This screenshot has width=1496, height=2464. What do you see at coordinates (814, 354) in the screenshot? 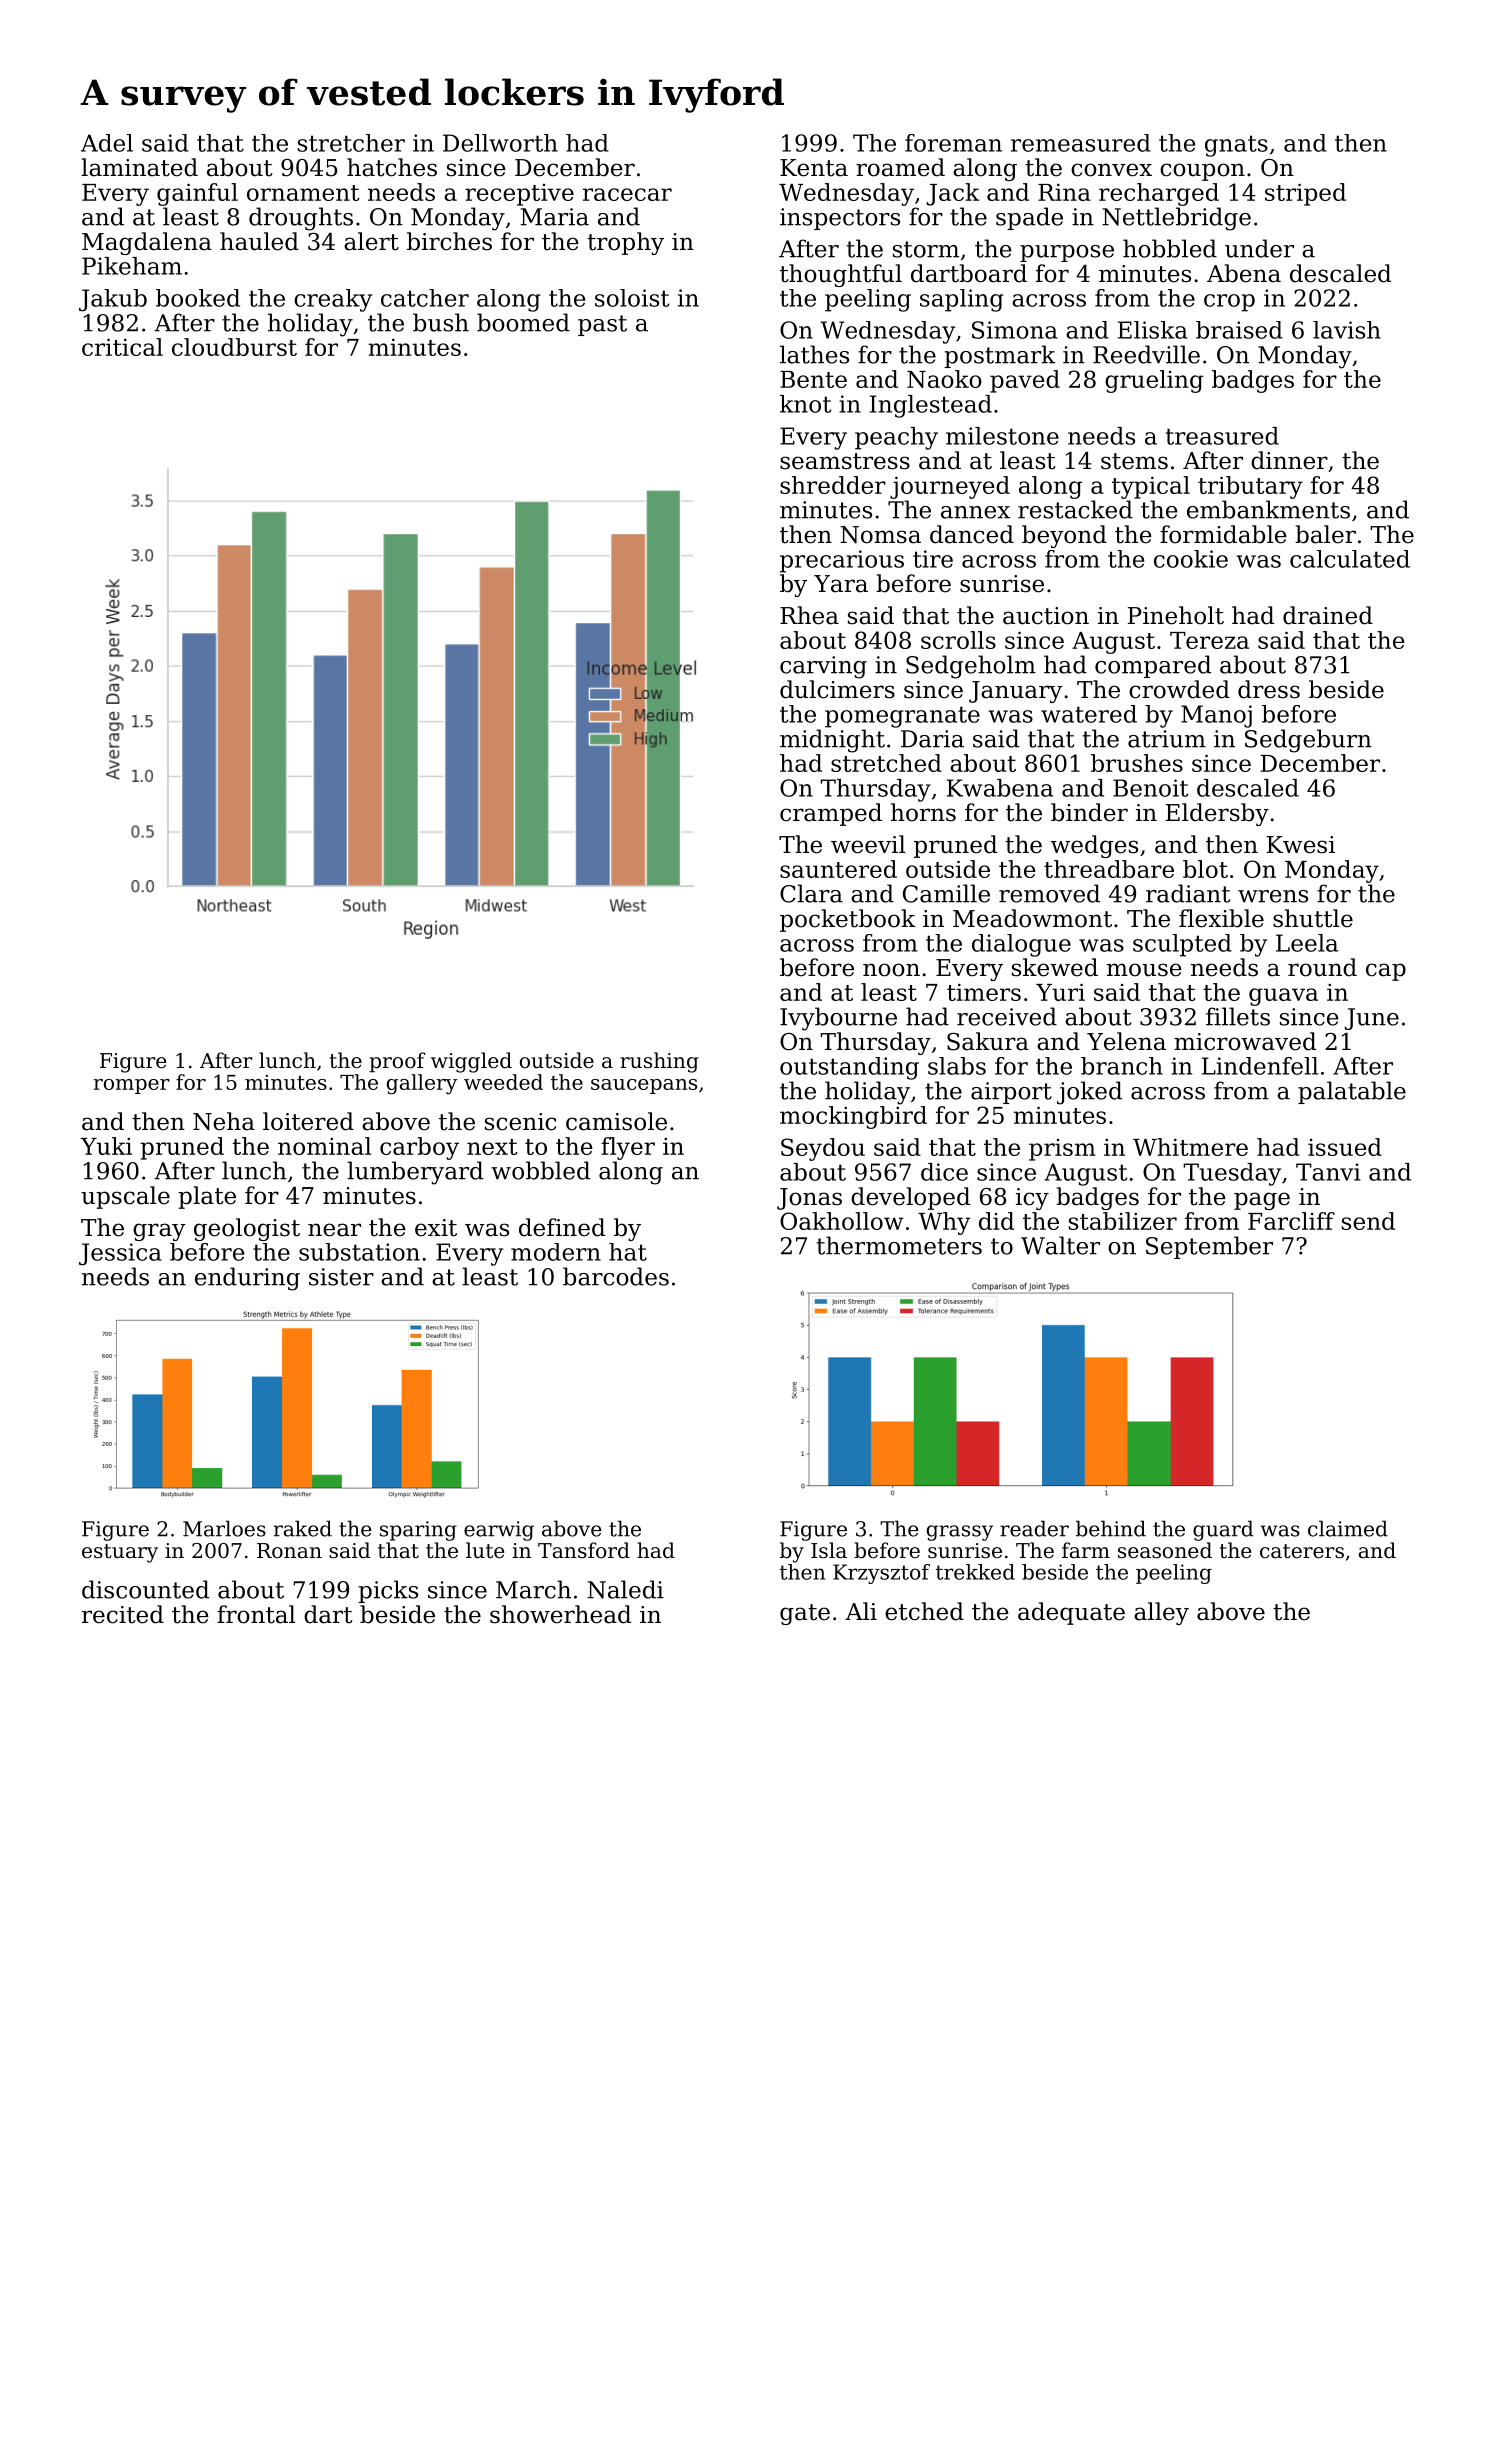
I see `lathes` at bounding box center [814, 354].
